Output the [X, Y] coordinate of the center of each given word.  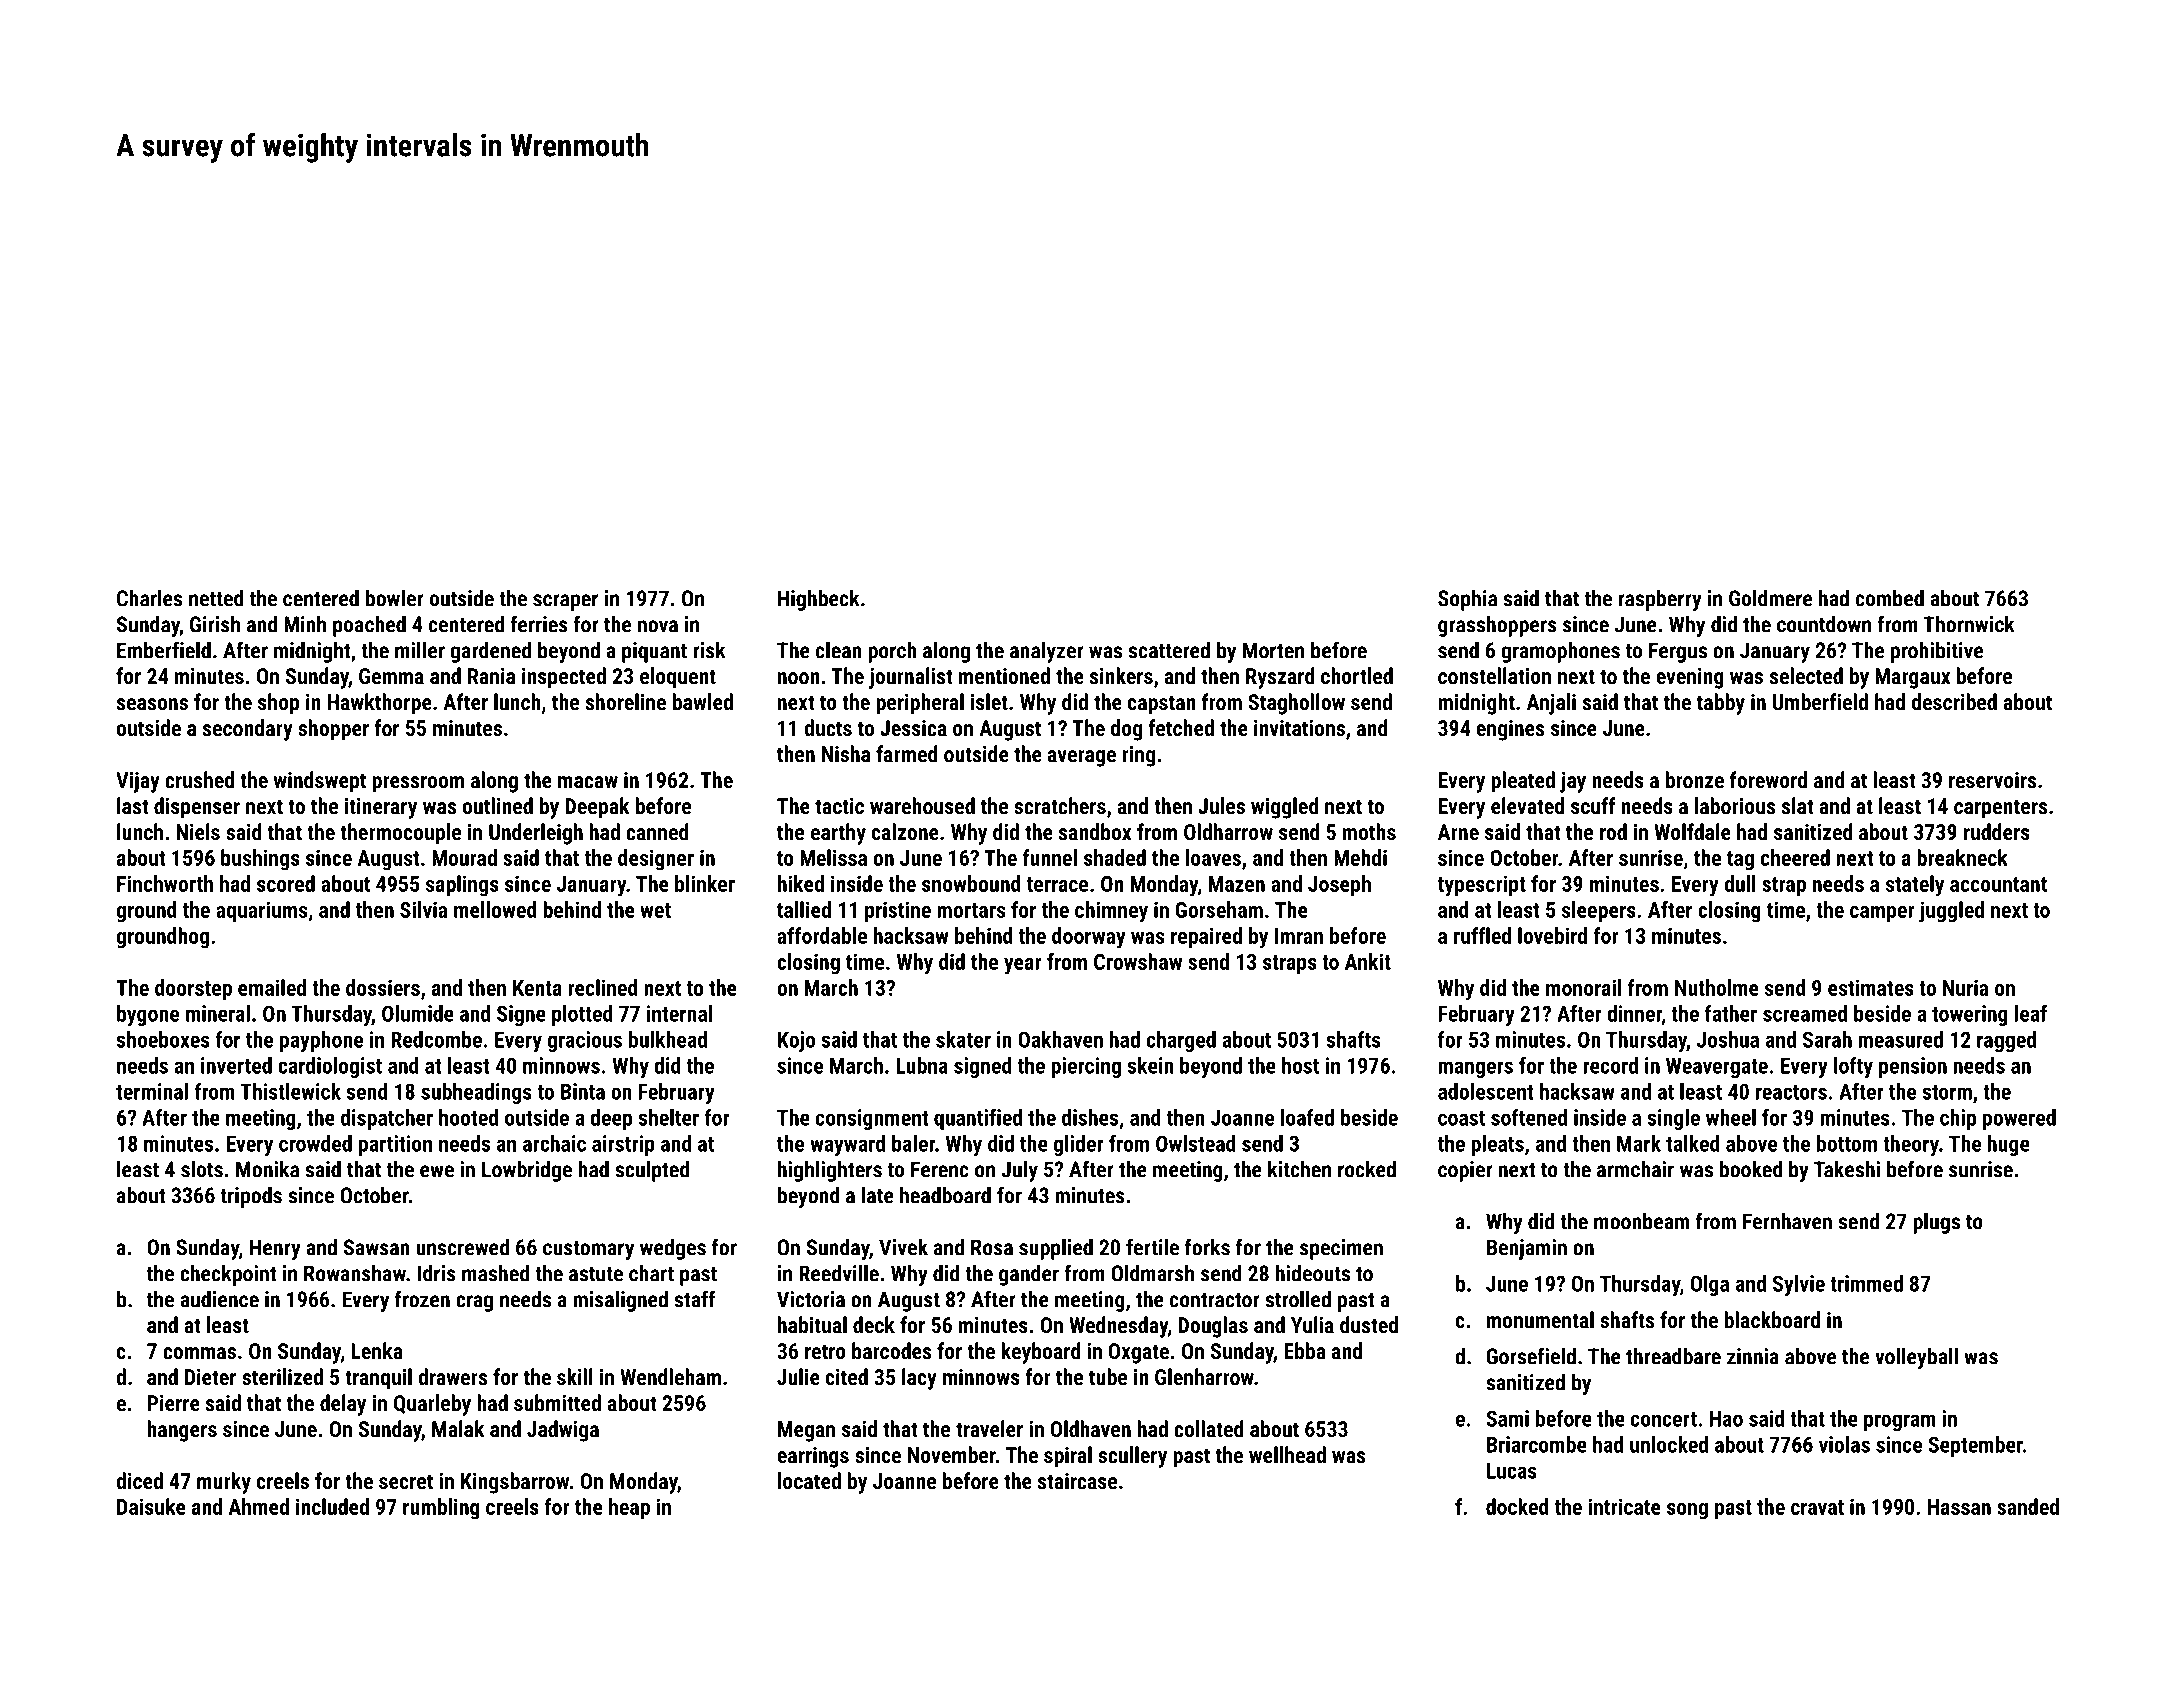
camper [1882, 914]
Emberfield [164, 650]
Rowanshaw [355, 1273]
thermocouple [400, 834]
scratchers [1060, 805]
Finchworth [165, 883]
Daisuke [151, 1506]
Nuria [1966, 987]
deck [874, 1324]
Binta [583, 1091]
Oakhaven [1060, 1039]
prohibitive [1937, 652]
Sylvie [1799, 1285]
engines [1510, 730]
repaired [1206, 937]
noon [799, 678]
